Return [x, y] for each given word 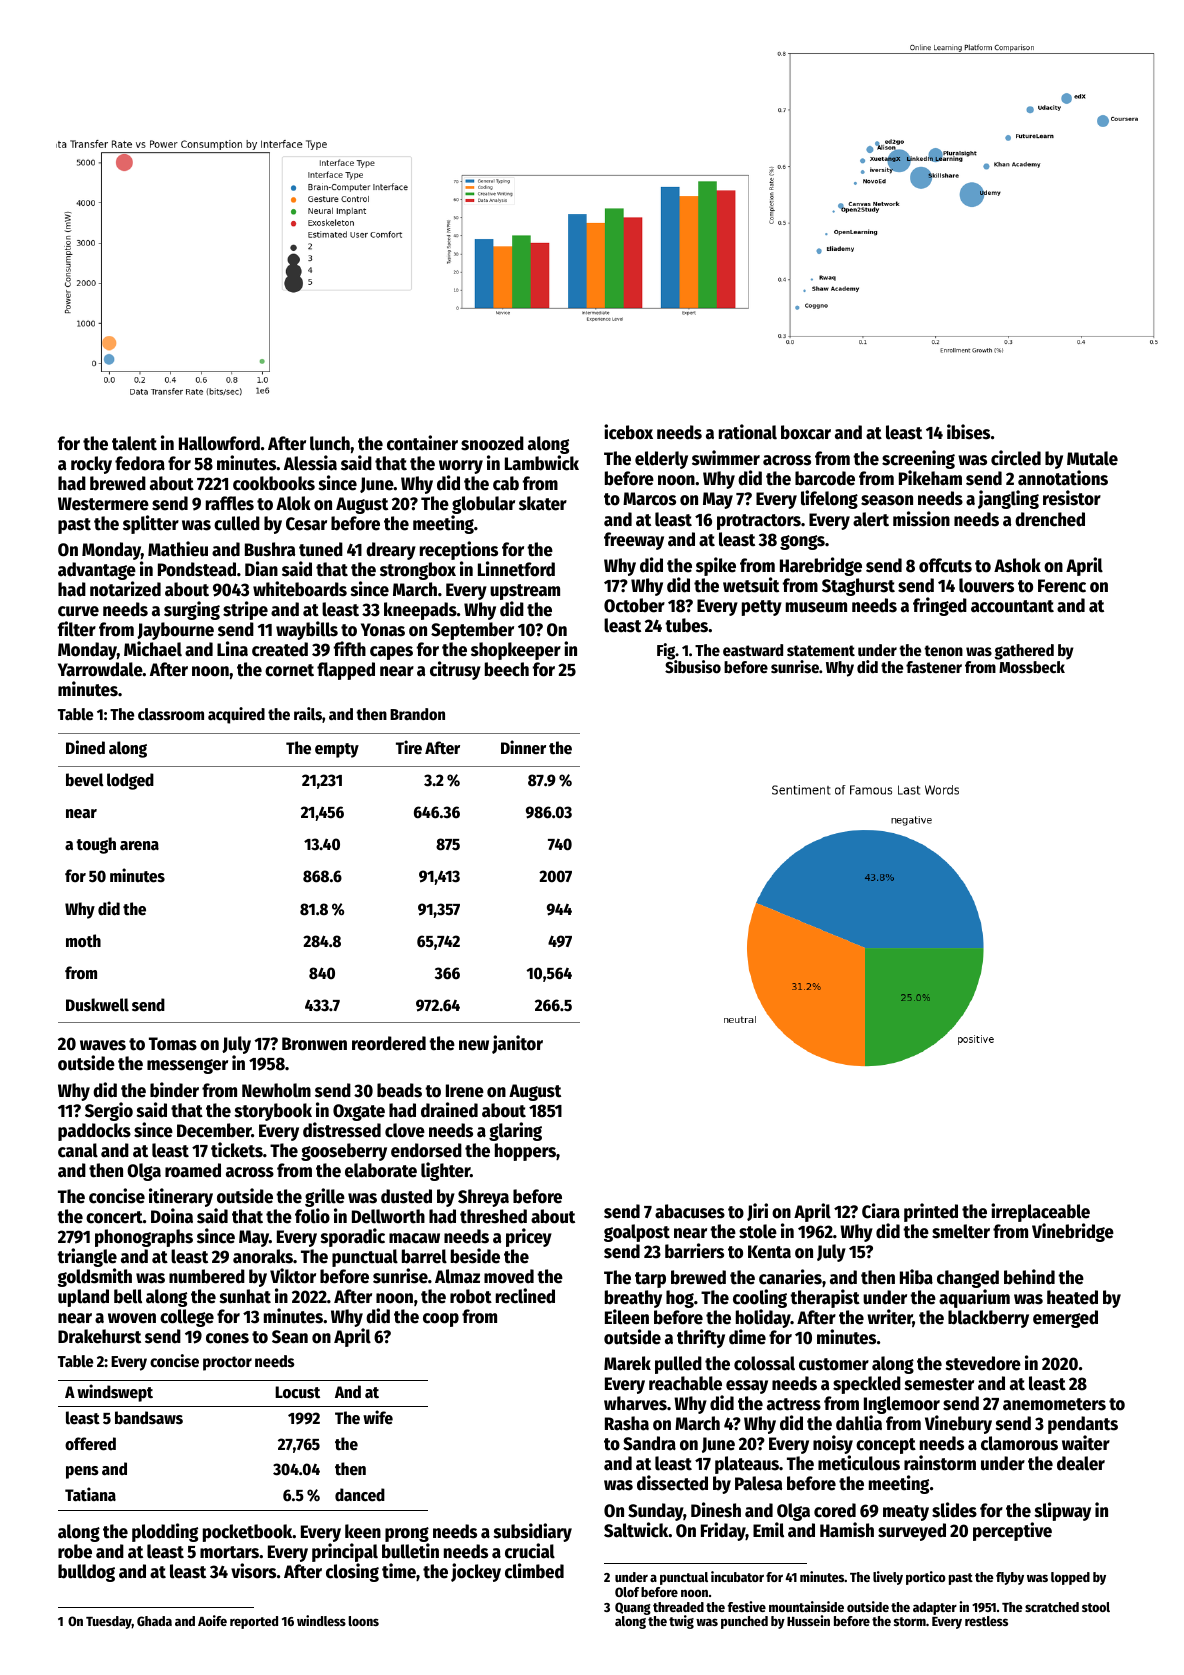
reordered [389, 1043]
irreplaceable [1040, 1212]
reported [254, 1622]
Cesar [306, 524]
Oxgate [359, 1112]
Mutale [1092, 458]
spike [716, 566]
